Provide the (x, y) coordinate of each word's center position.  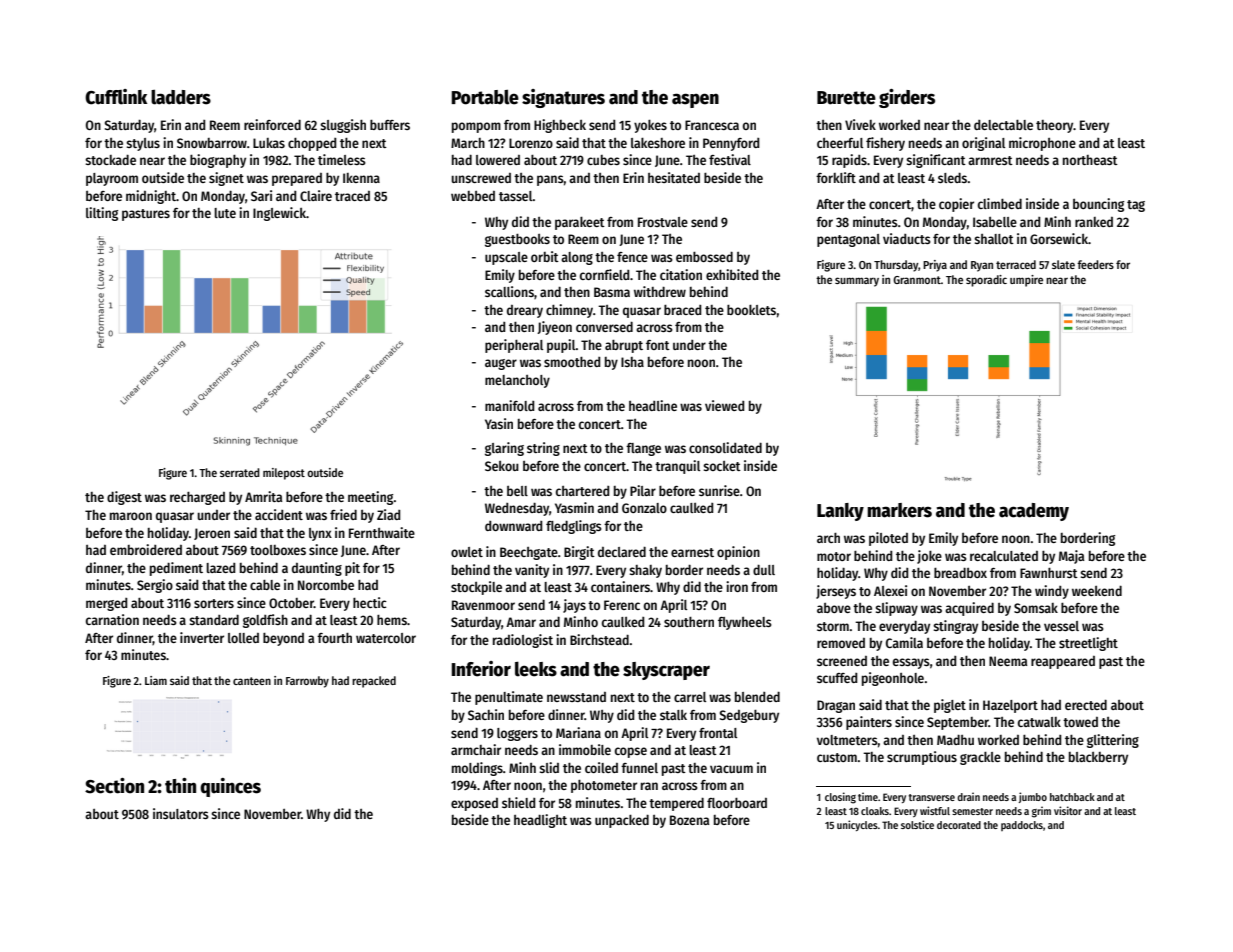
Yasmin (574, 507)
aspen (695, 100)
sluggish (343, 126)
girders (907, 98)
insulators (181, 813)
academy (1034, 512)
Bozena (689, 820)
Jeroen (212, 534)
